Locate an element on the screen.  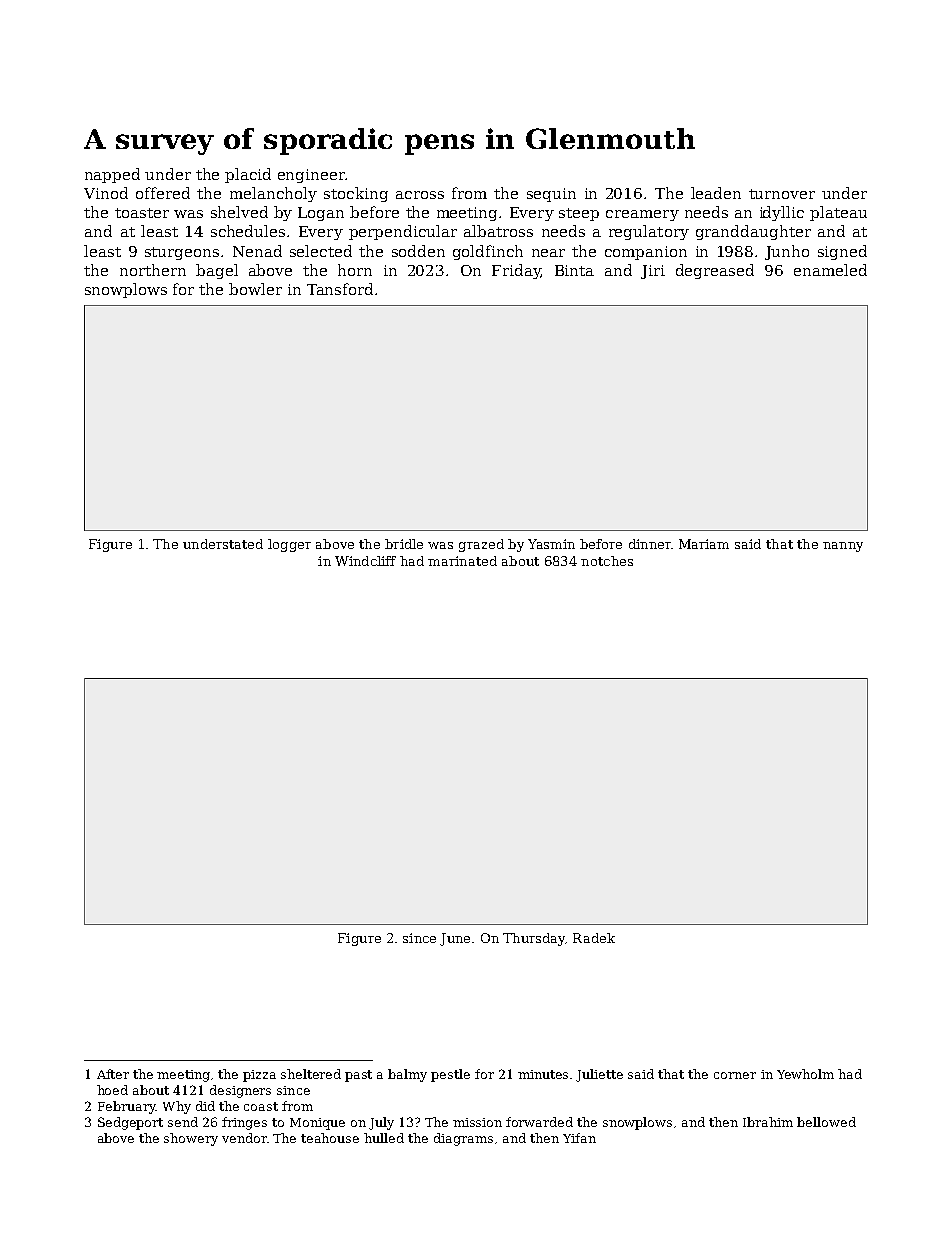
nanny is located at coordinates (843, 547).
